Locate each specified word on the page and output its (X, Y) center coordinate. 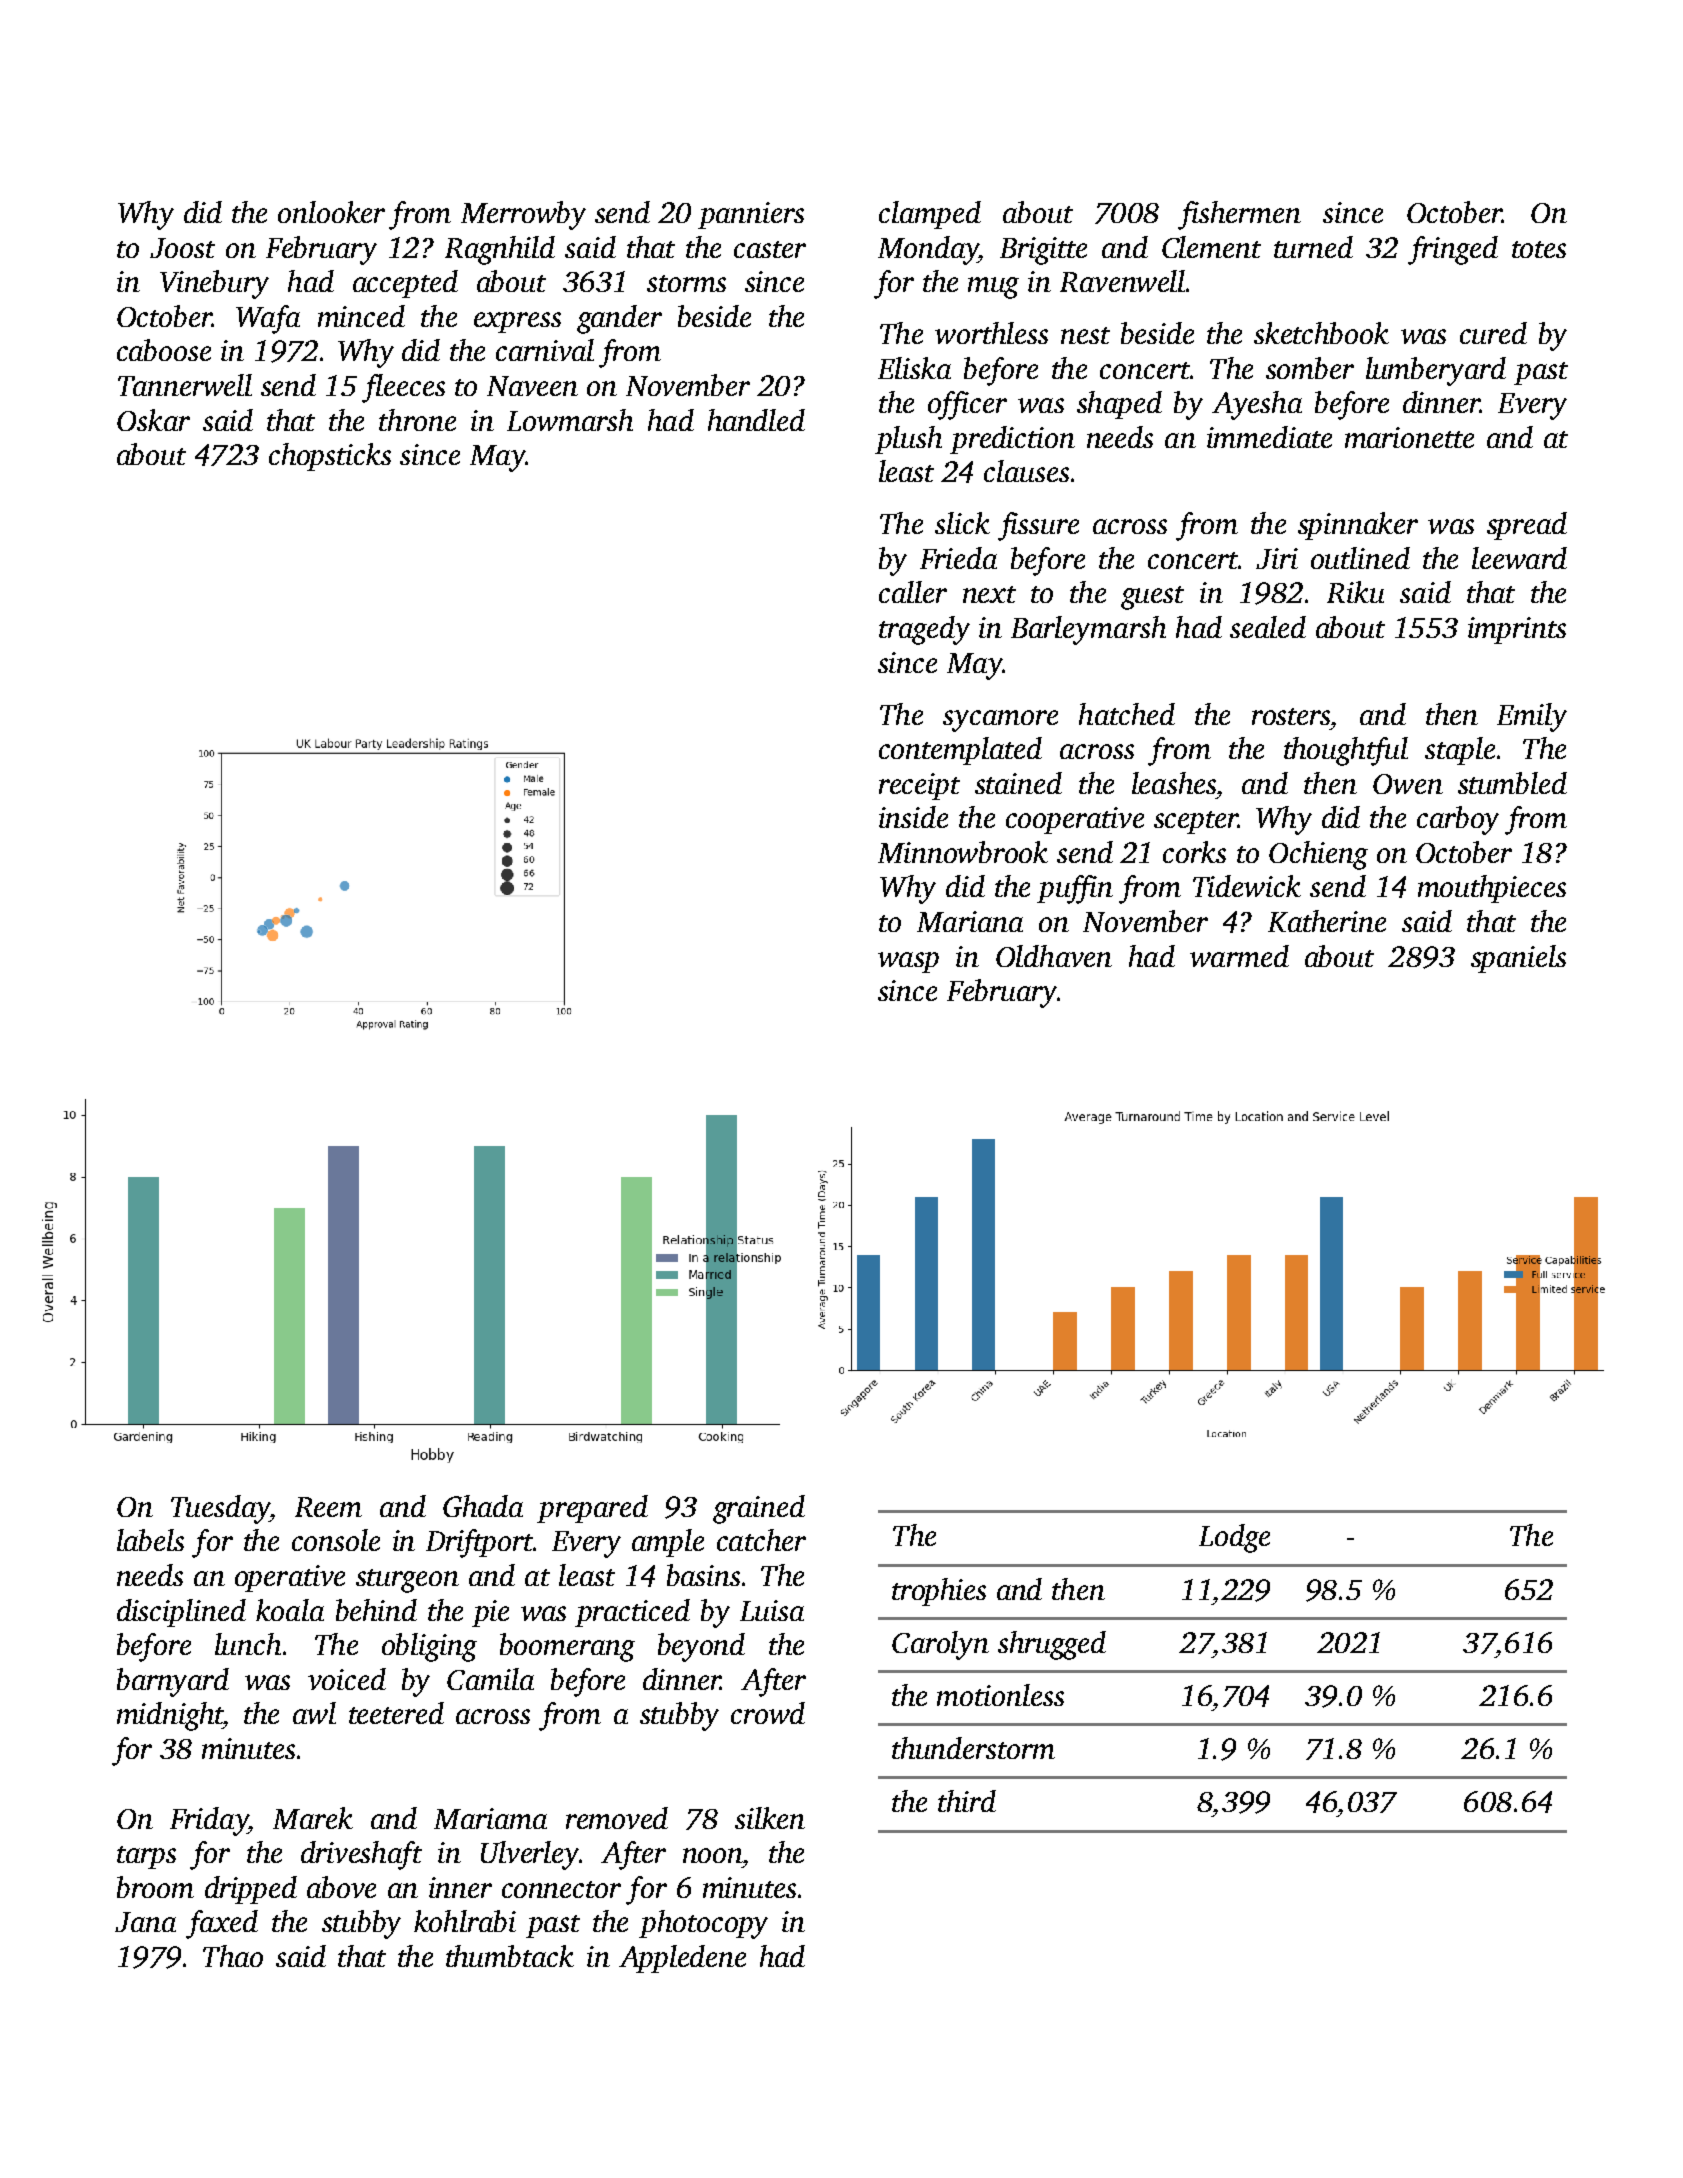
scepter (1196, 822)
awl (314, 1713)
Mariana (970, 921)
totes (1539, 249)
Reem (328, 1507)
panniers (751, 215)
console (336, 1540)
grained (759, 1509)
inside (913, 817)
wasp (908, 962)
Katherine (1327, 921)
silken (770, 1818)
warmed (1239, 956)
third (967, 1801)
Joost (182, 248)
